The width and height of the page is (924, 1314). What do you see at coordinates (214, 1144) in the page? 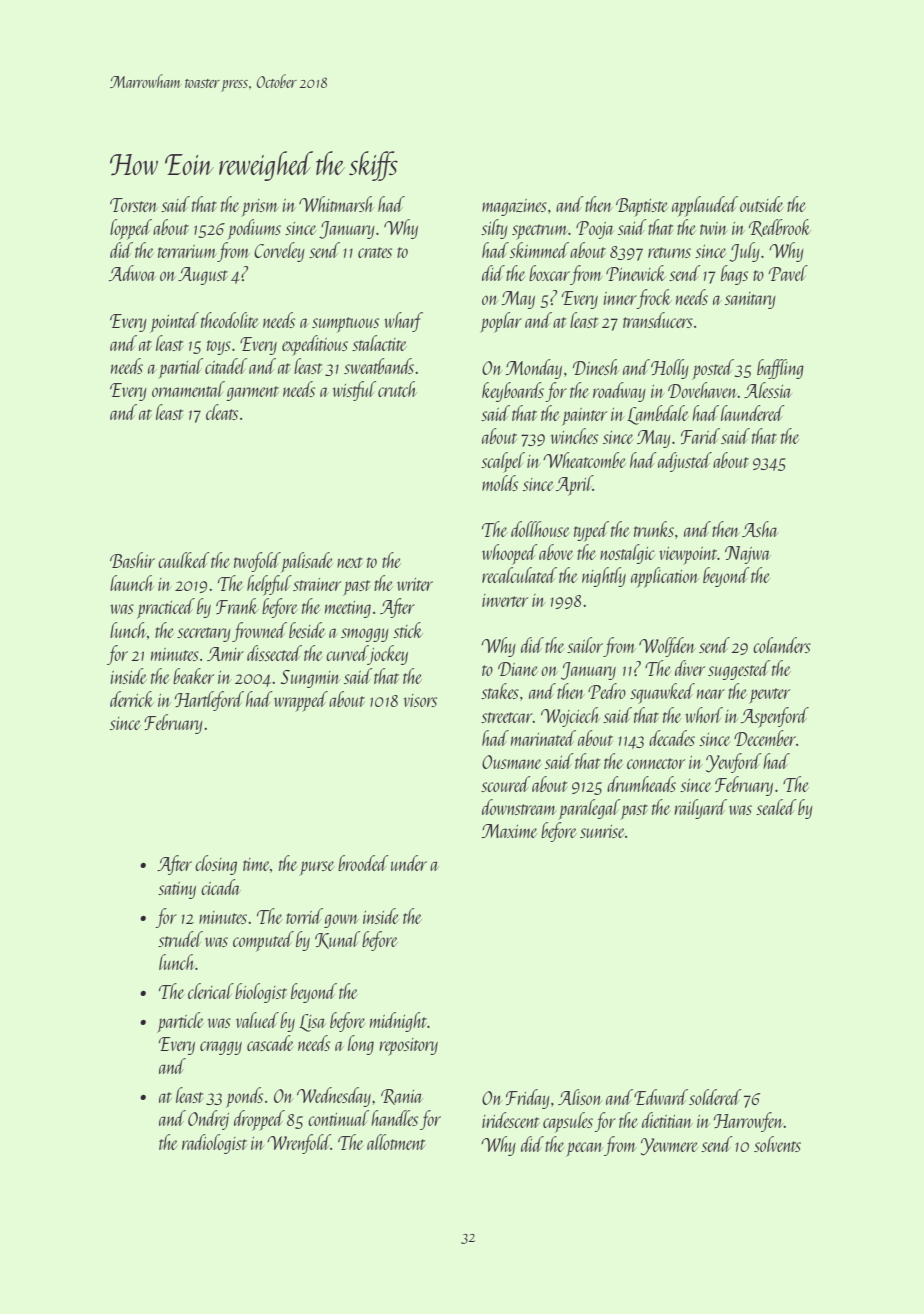
I see `radiologist` at bounding box center [214, 1144].
